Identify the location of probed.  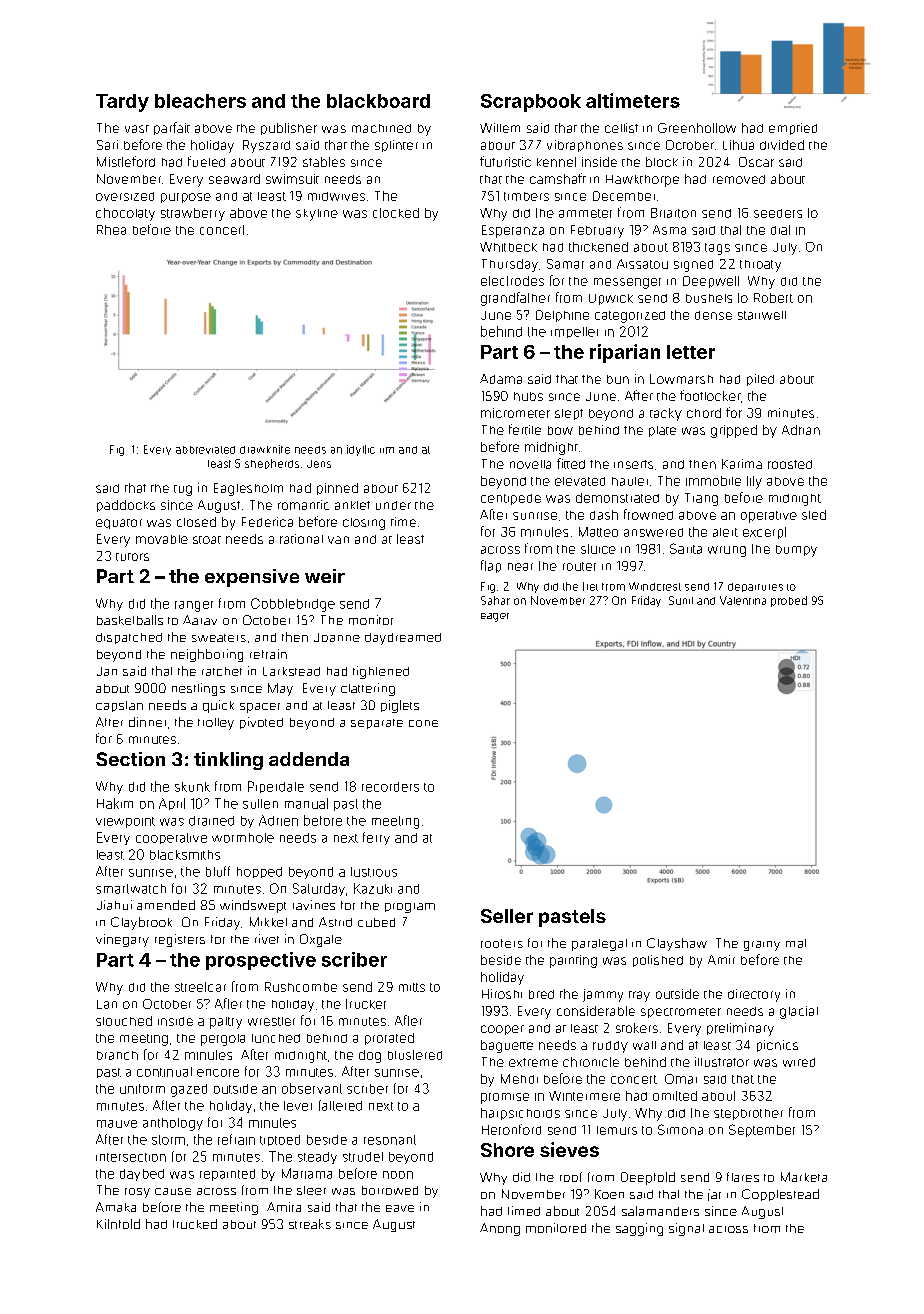
(789, 601).
